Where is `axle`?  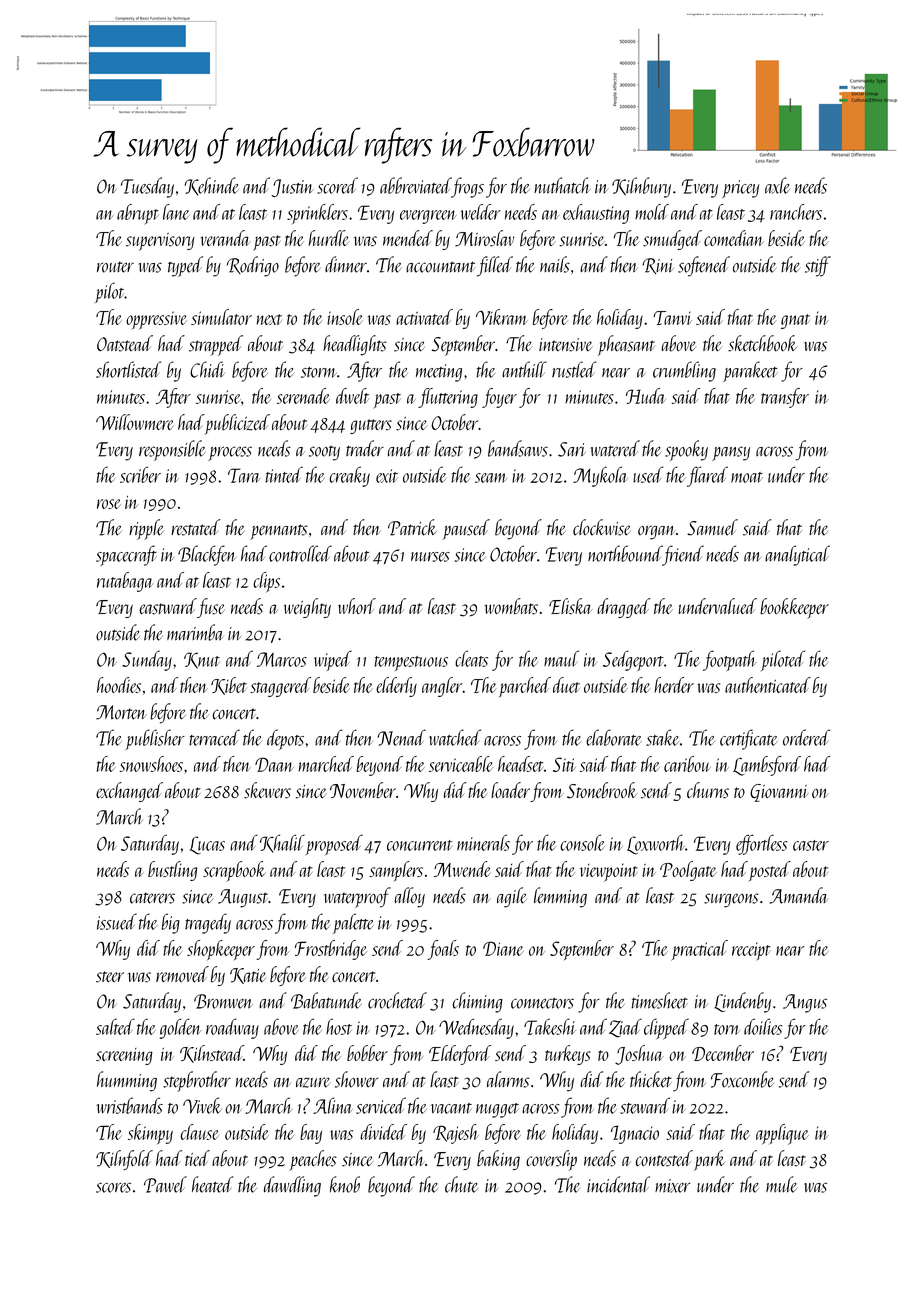
axle is located at coordinates (777, 185).
